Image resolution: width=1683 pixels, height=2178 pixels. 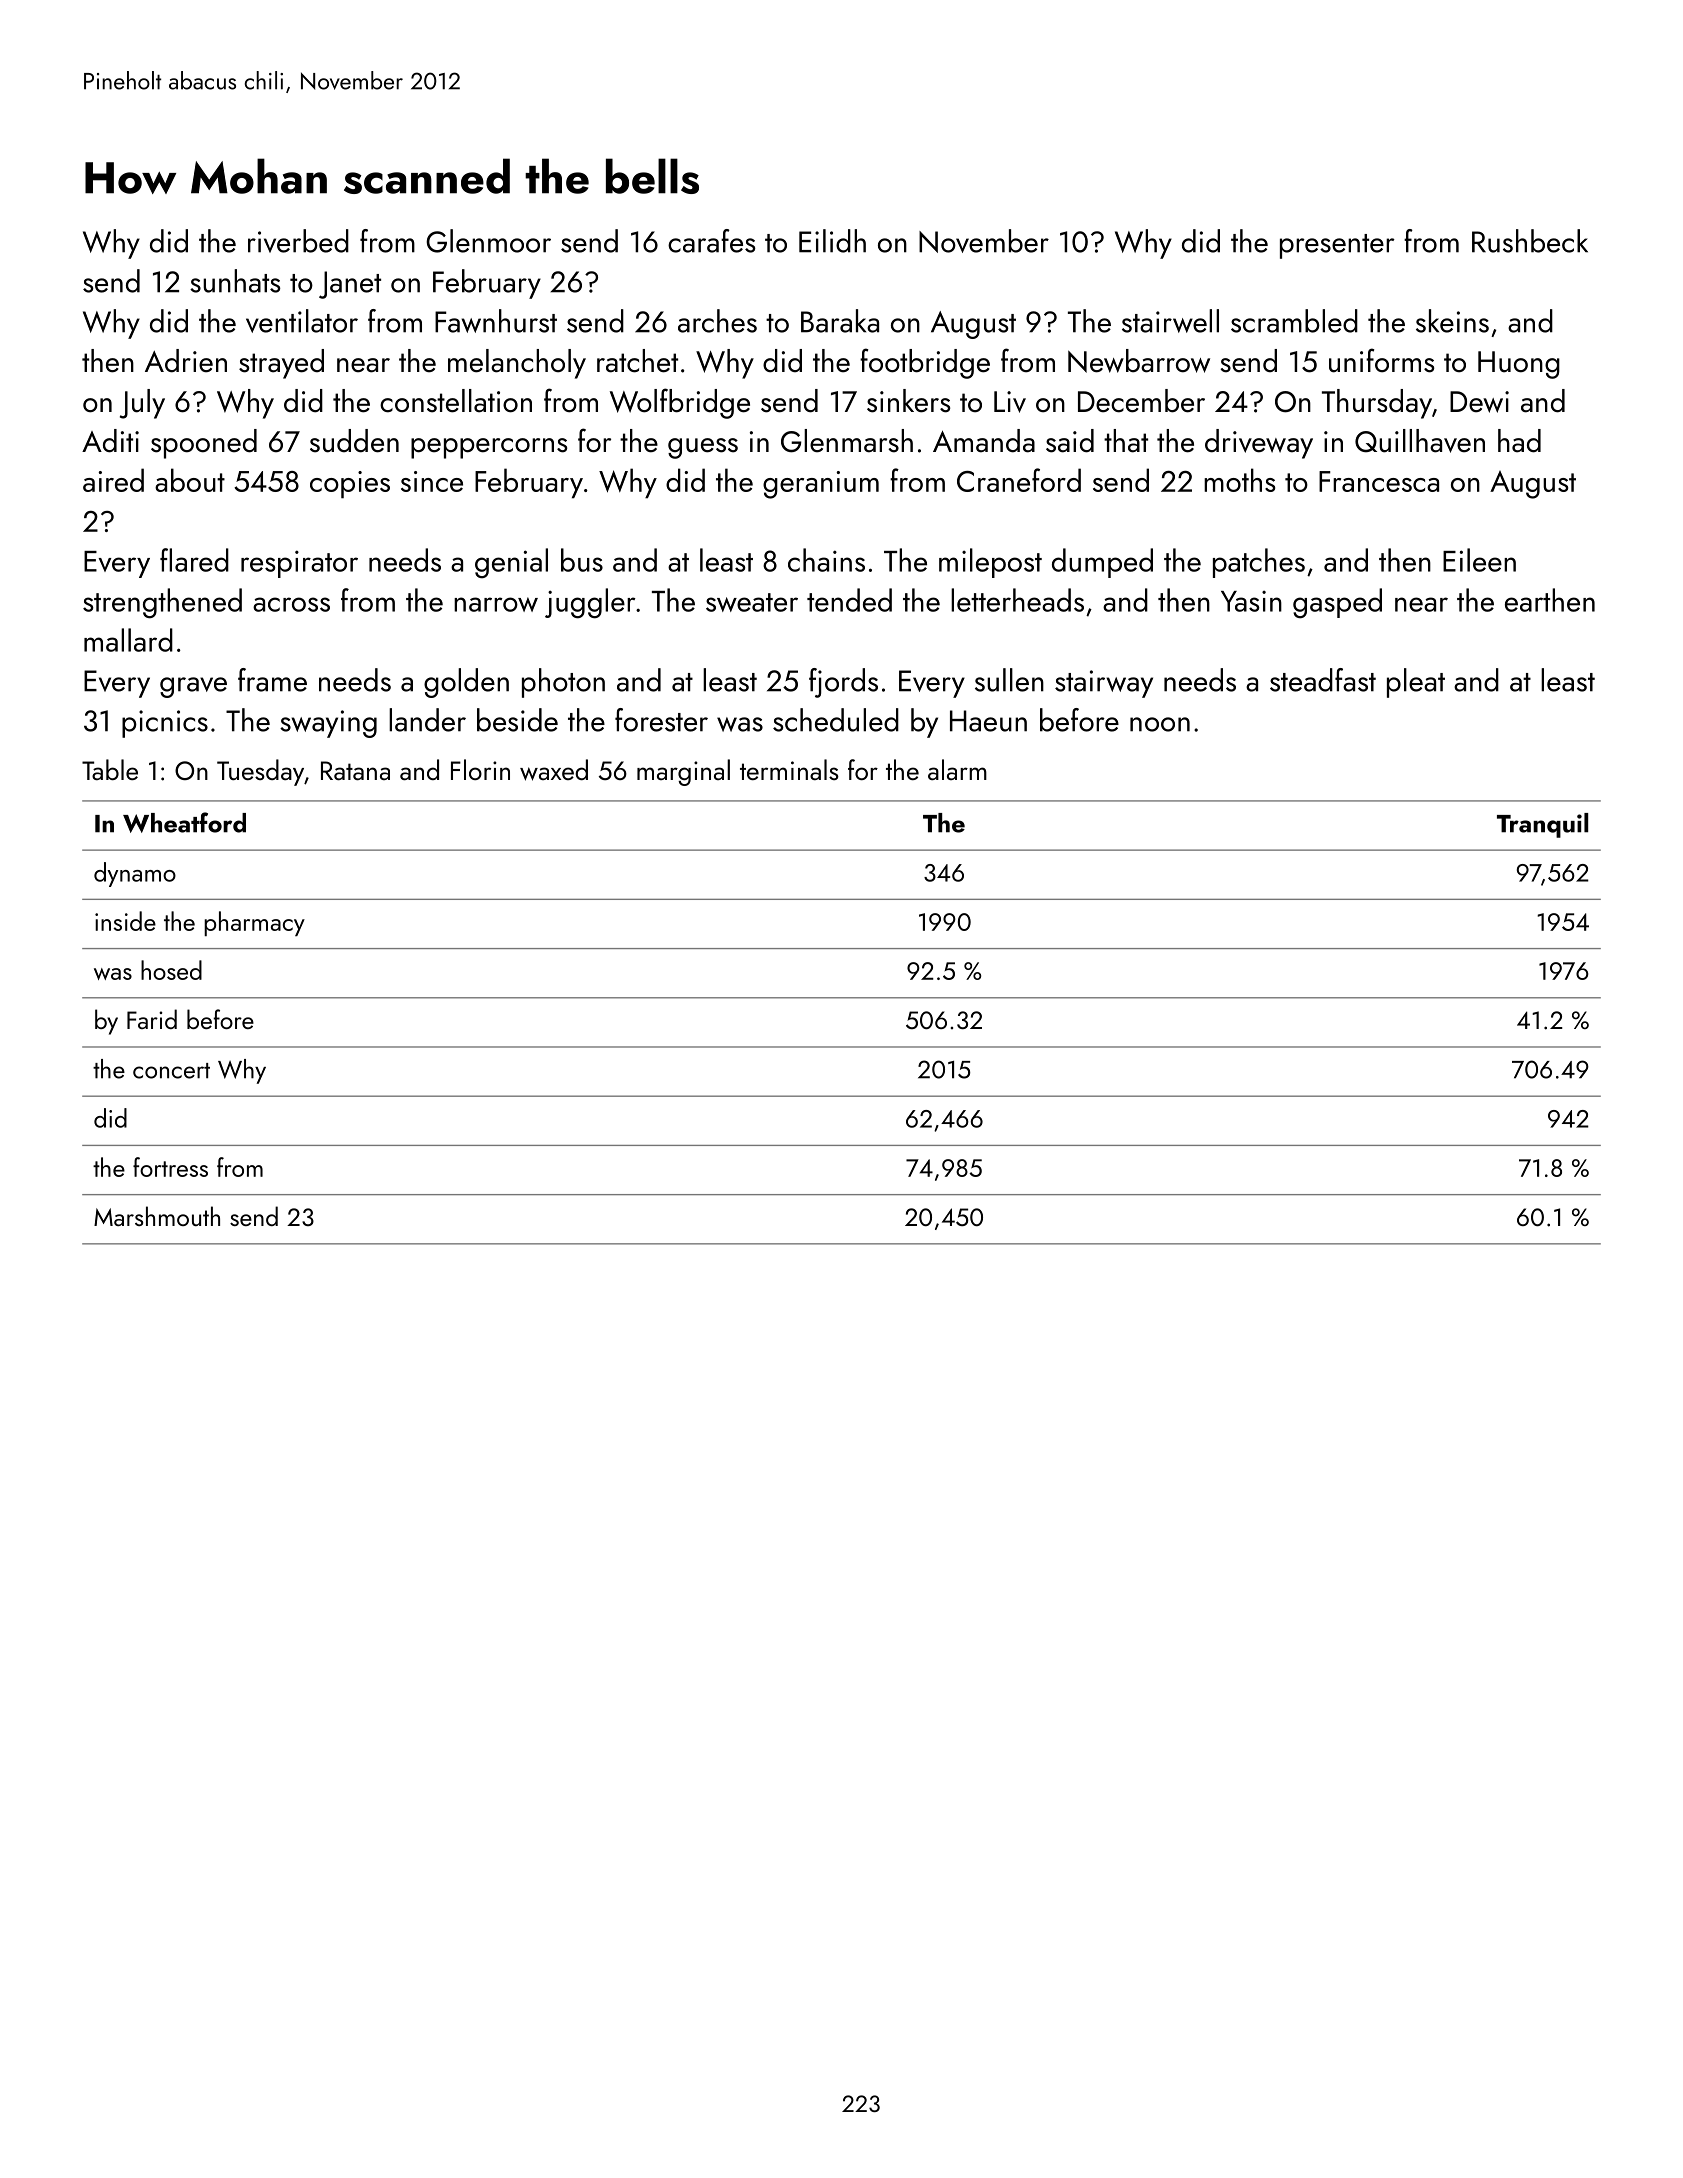 What do you see at coordinates (680, 403) in the document?
I see `Wolfbridge` at bounding box center [680, 403].
